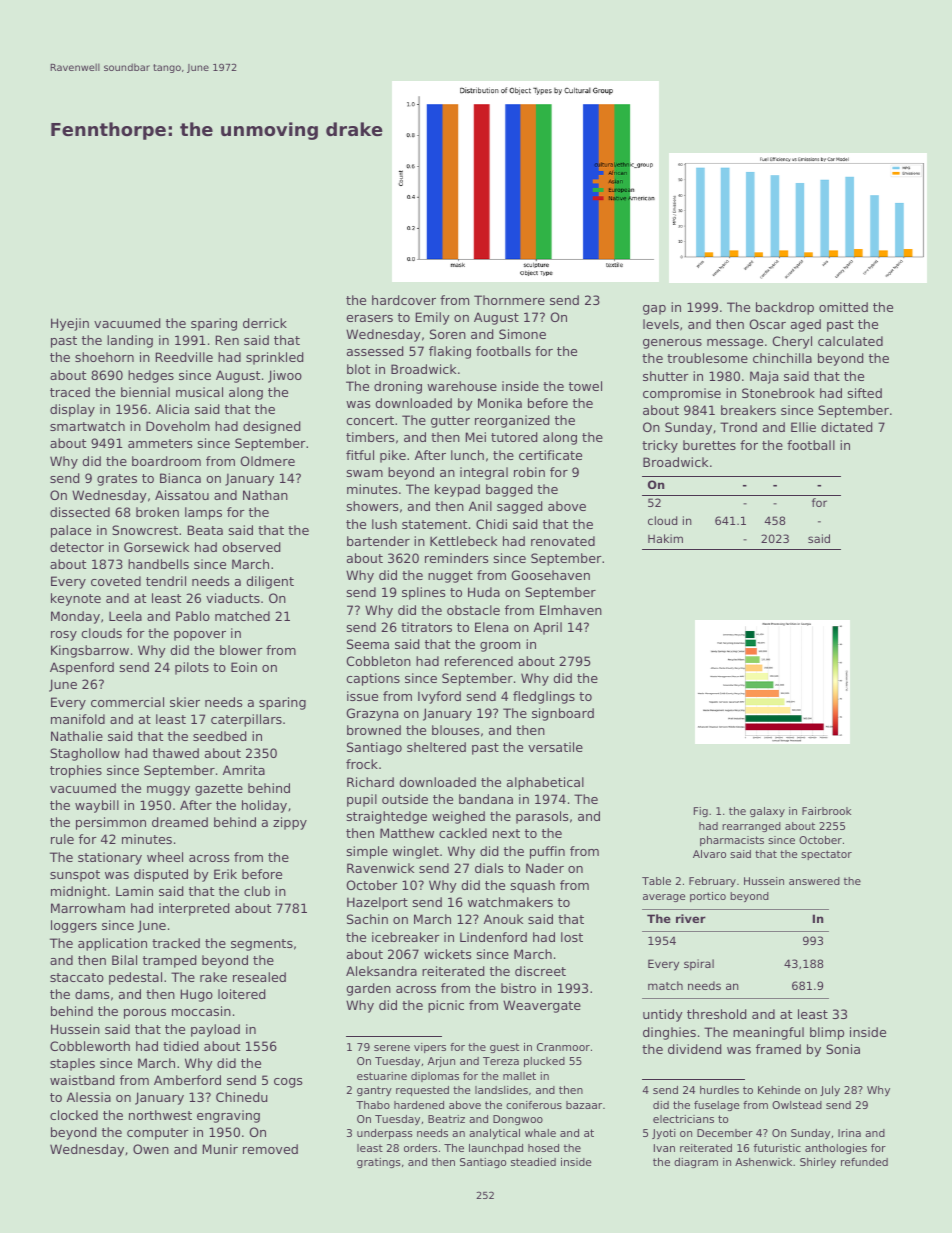 The image size is (952, 1233). I want to click on omitted, so click(843, 307).
